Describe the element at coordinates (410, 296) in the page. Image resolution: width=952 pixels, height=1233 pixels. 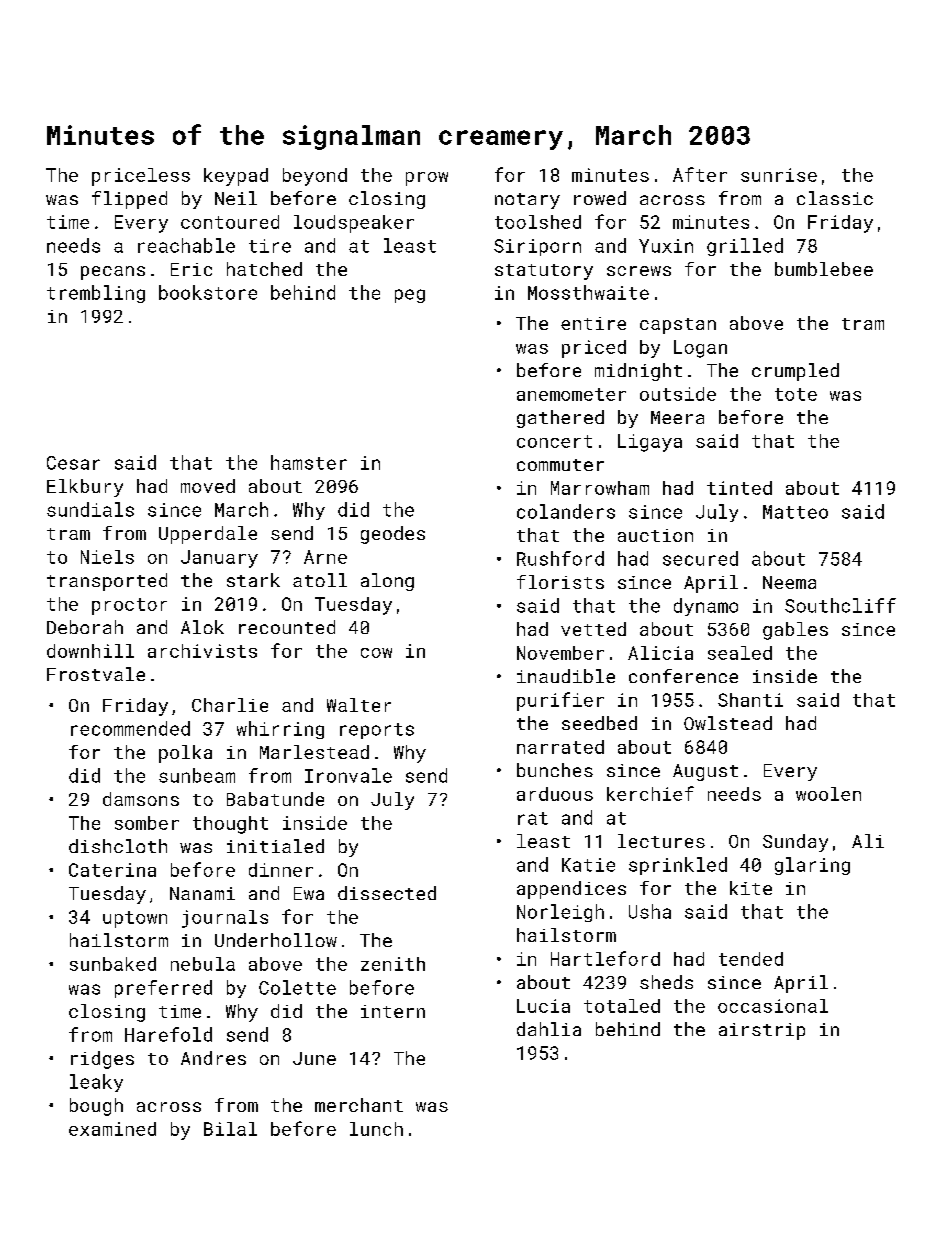
I see `peg` at that location.
